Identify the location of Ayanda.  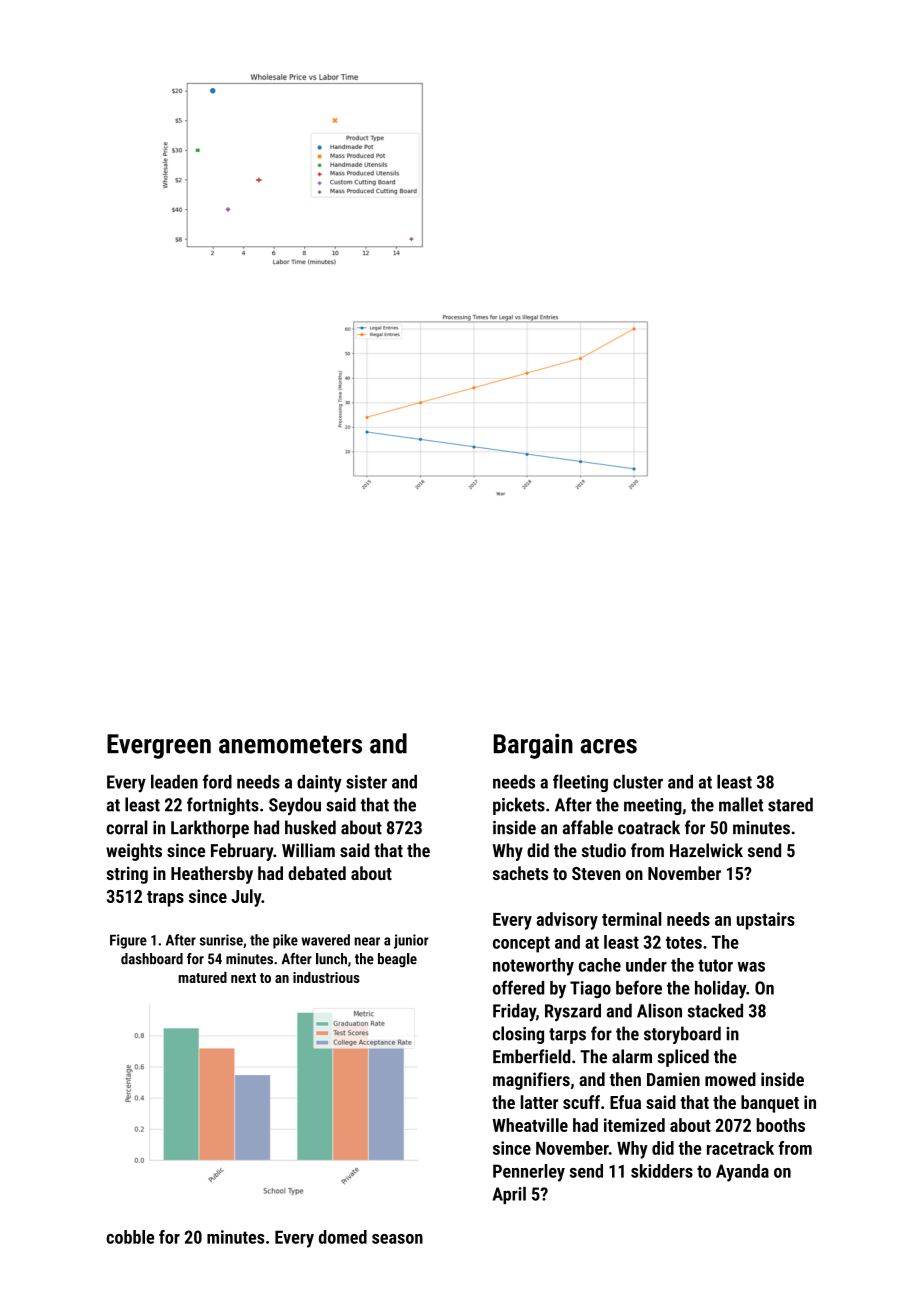
(742, 1173).
